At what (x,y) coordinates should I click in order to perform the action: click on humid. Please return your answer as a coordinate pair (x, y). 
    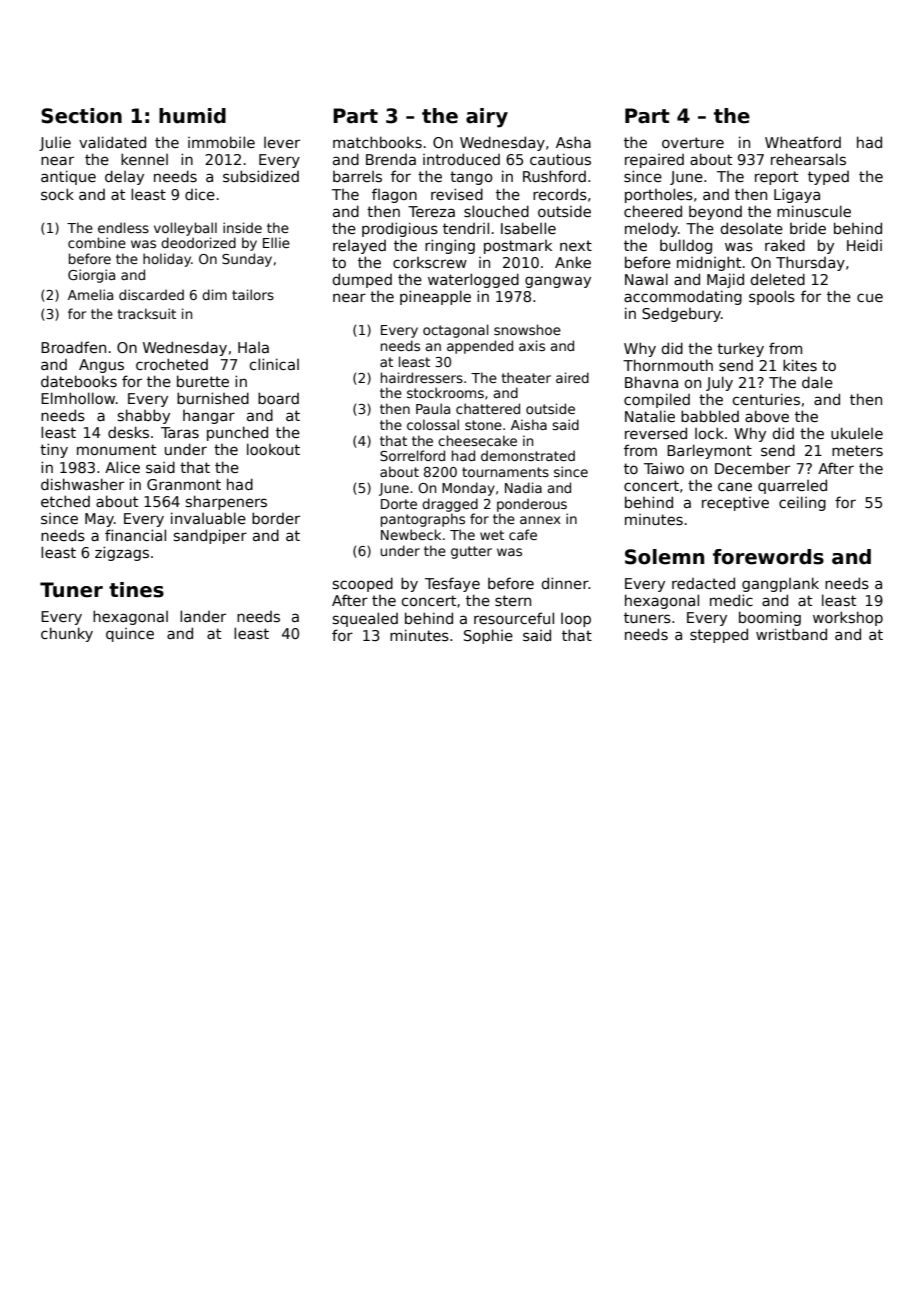
    Looking at the image, I should click on (192, 116).
